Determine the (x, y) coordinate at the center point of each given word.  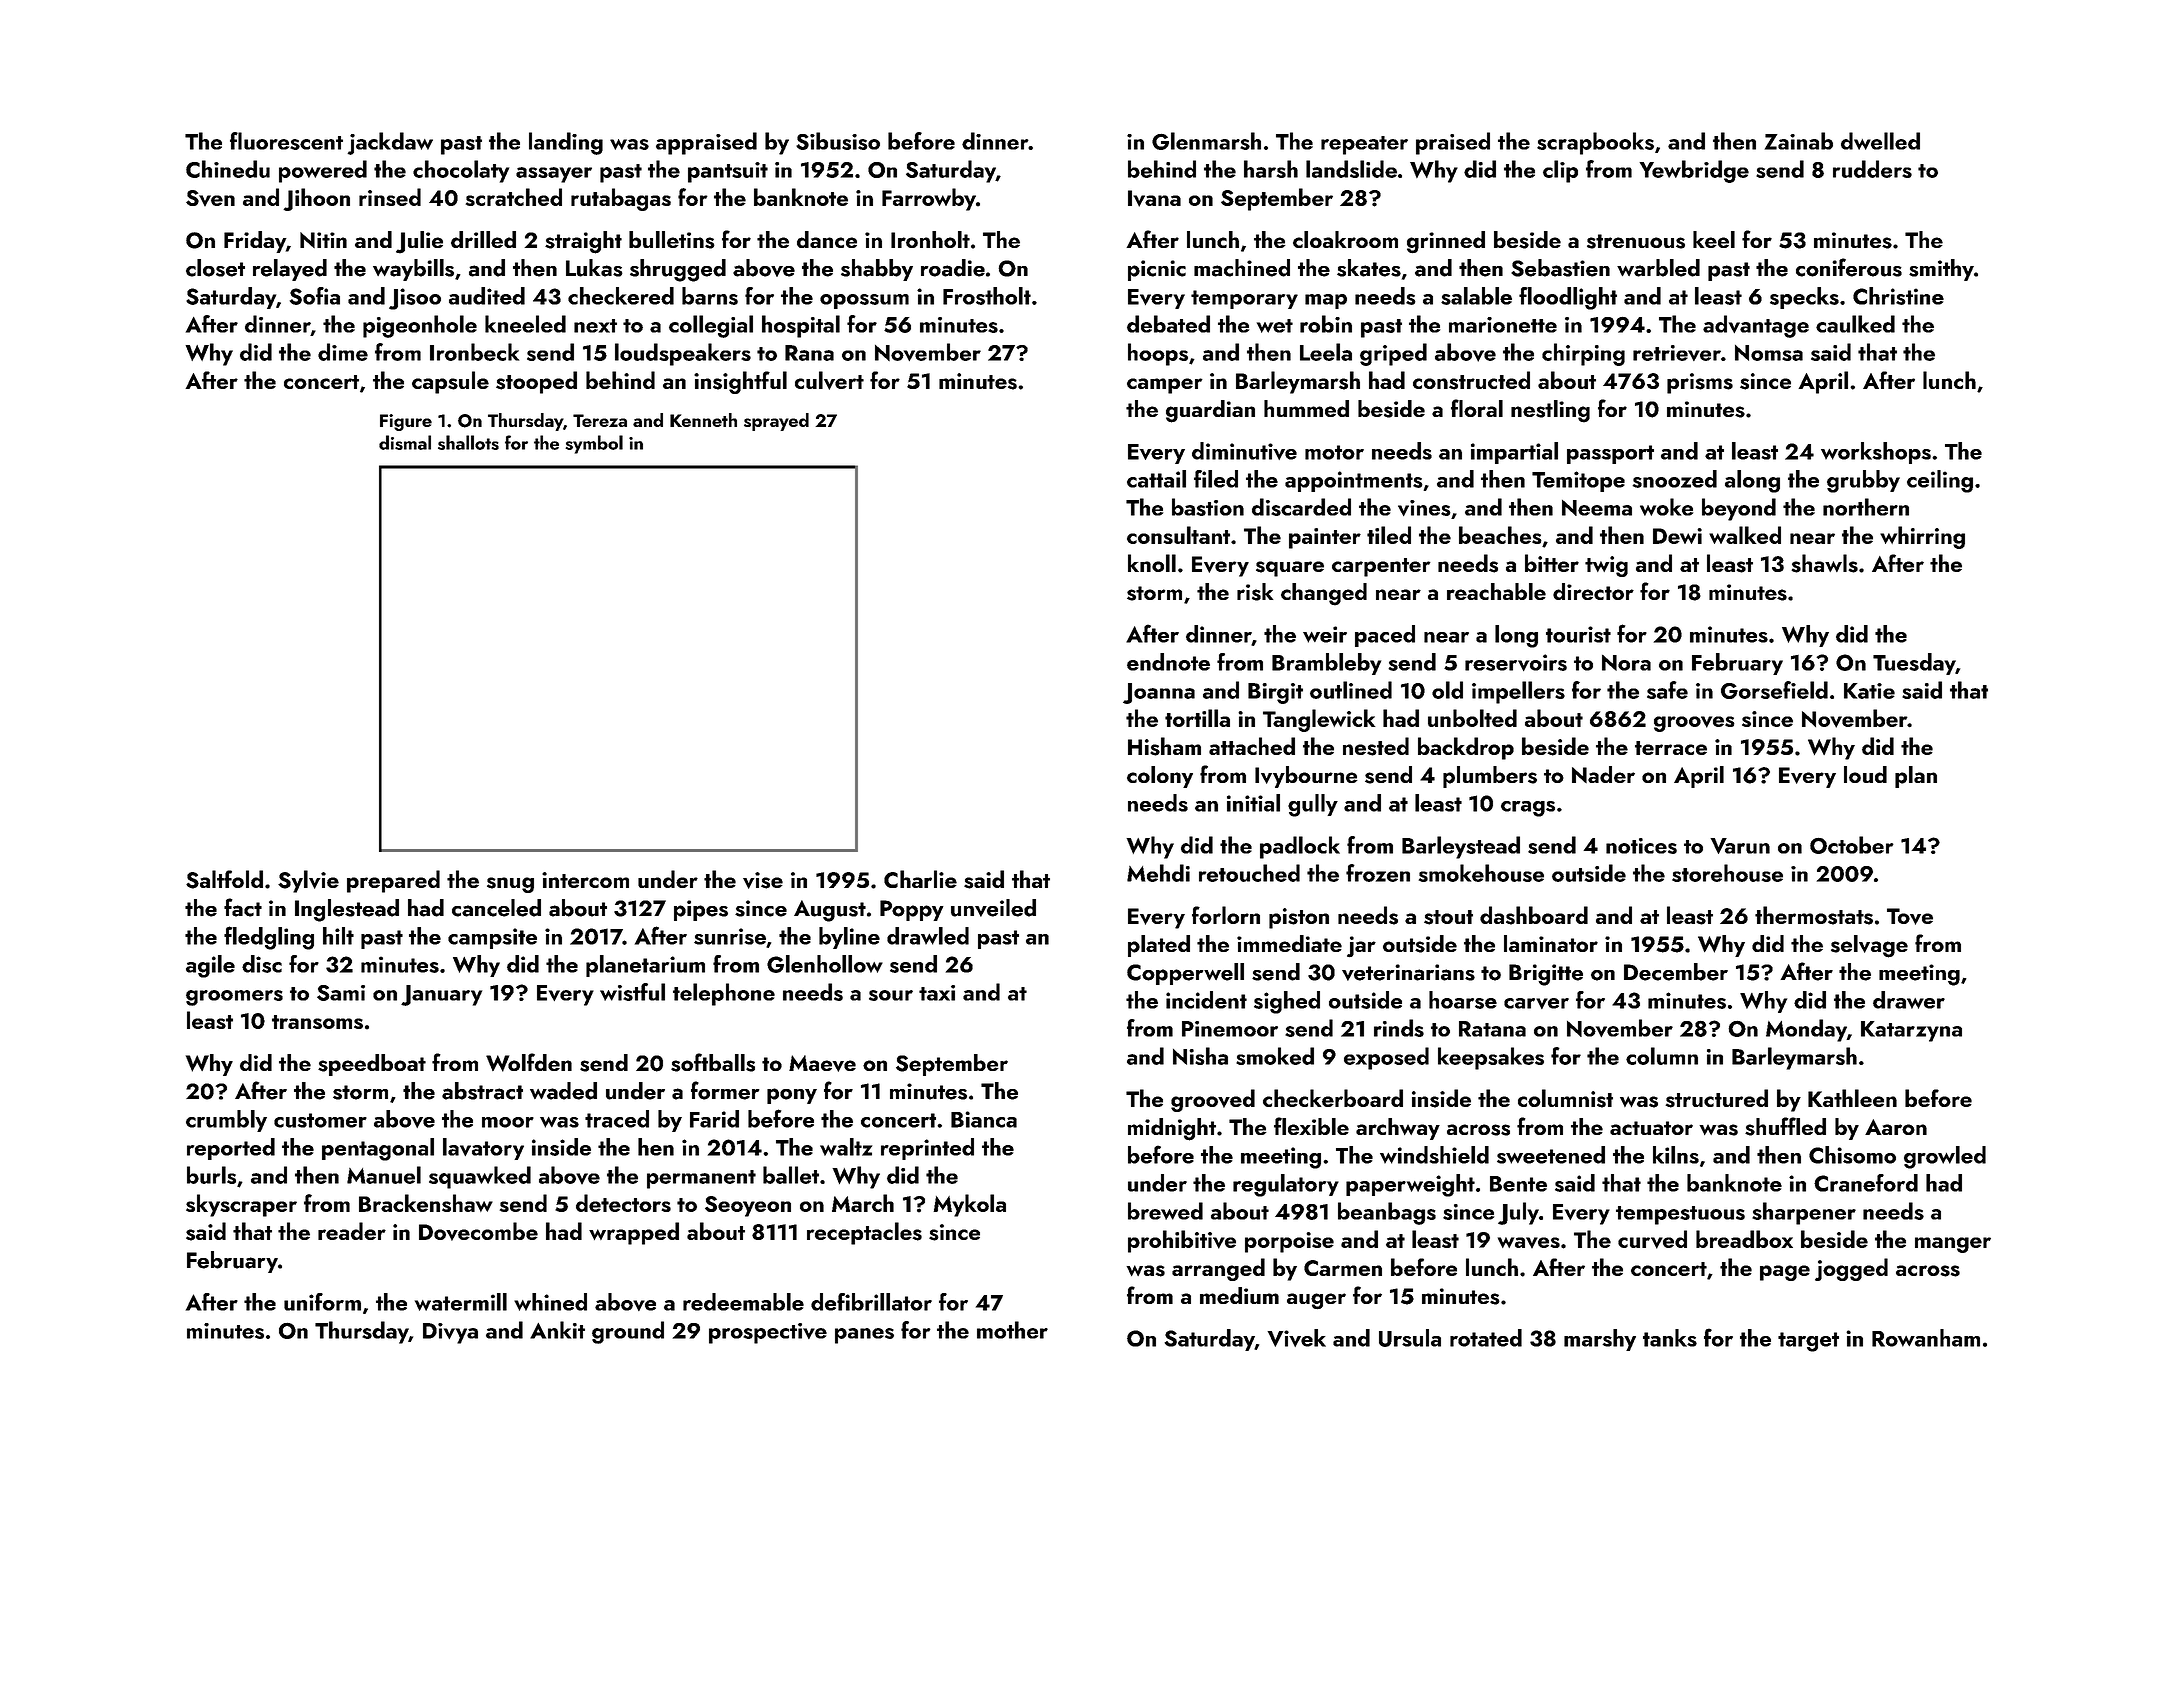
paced (1385, 636)
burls (211, 1175)
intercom (585, 880)
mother (1012, 1330)
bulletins (672, 240)
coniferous (1849, 267)
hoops (1158, 354)
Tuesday (1914, 664)
